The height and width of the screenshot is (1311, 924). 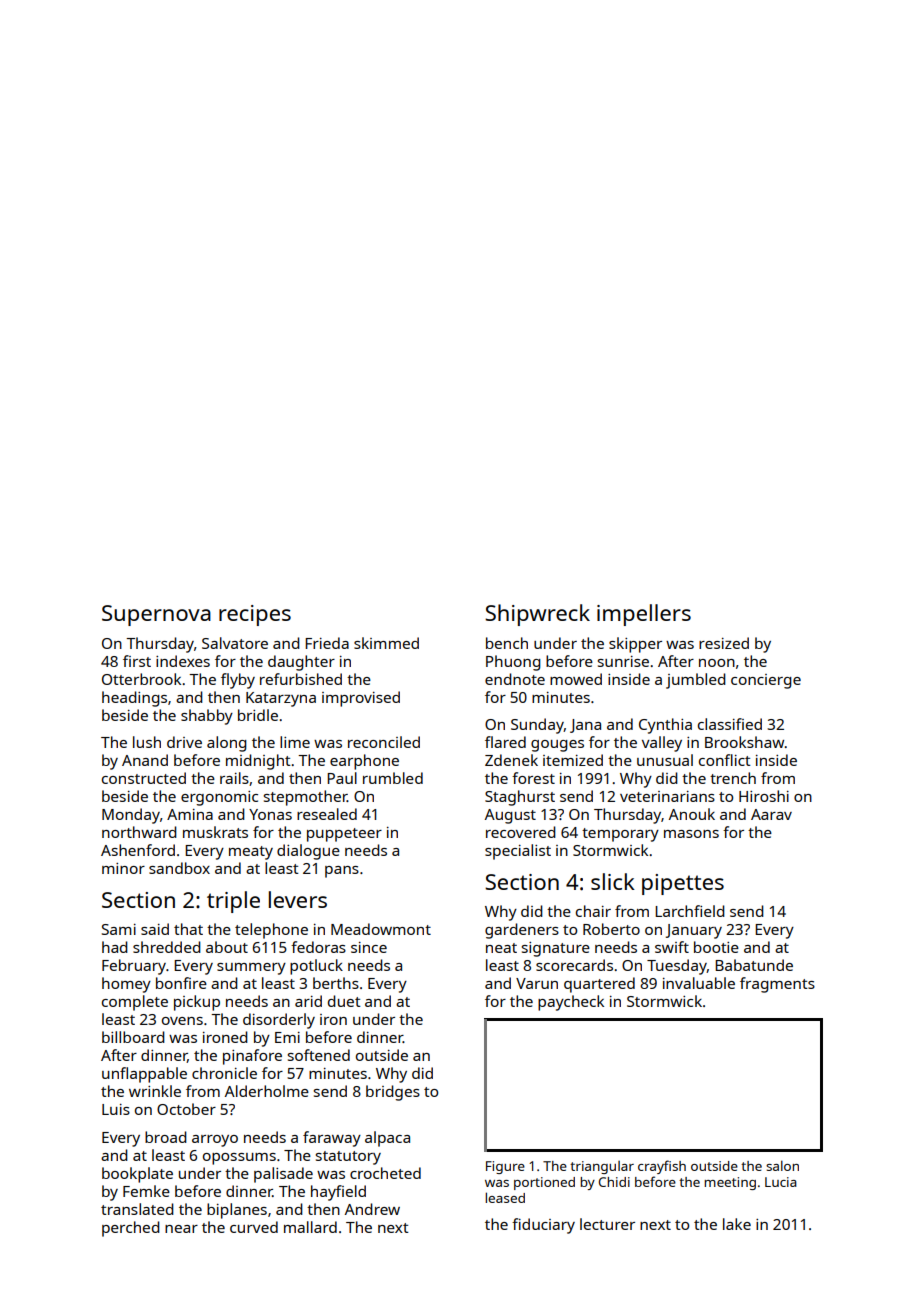 I want to click on crayfish, so click(x=662, y=1167).
